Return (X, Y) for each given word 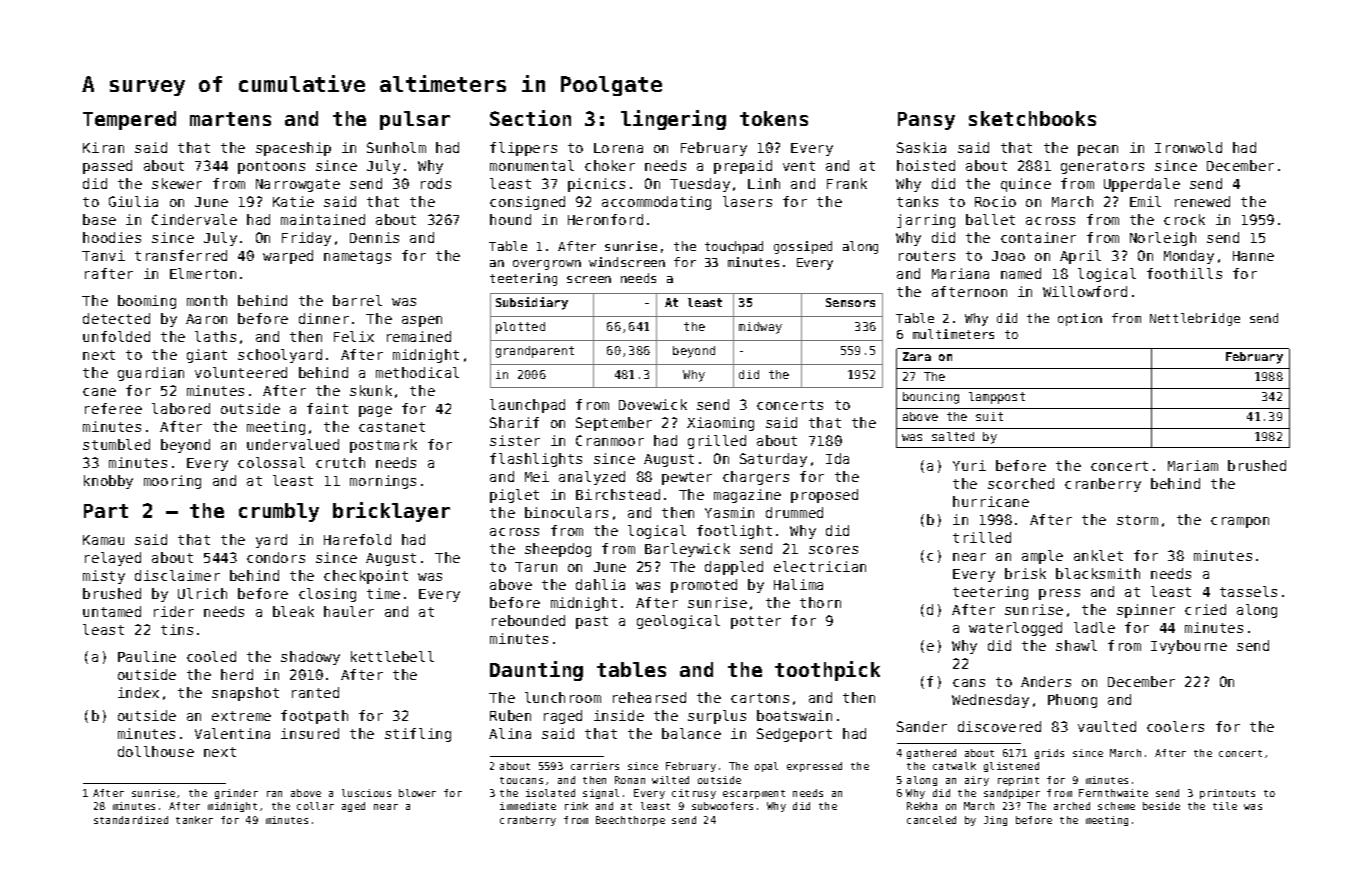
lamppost (997, 398)
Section (530, 118)
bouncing (931, 398)
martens (230, 119)
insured (310, 733)
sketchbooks (1032, 118)
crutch (340, 462)
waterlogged (1015, 629)
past (592, 622)
